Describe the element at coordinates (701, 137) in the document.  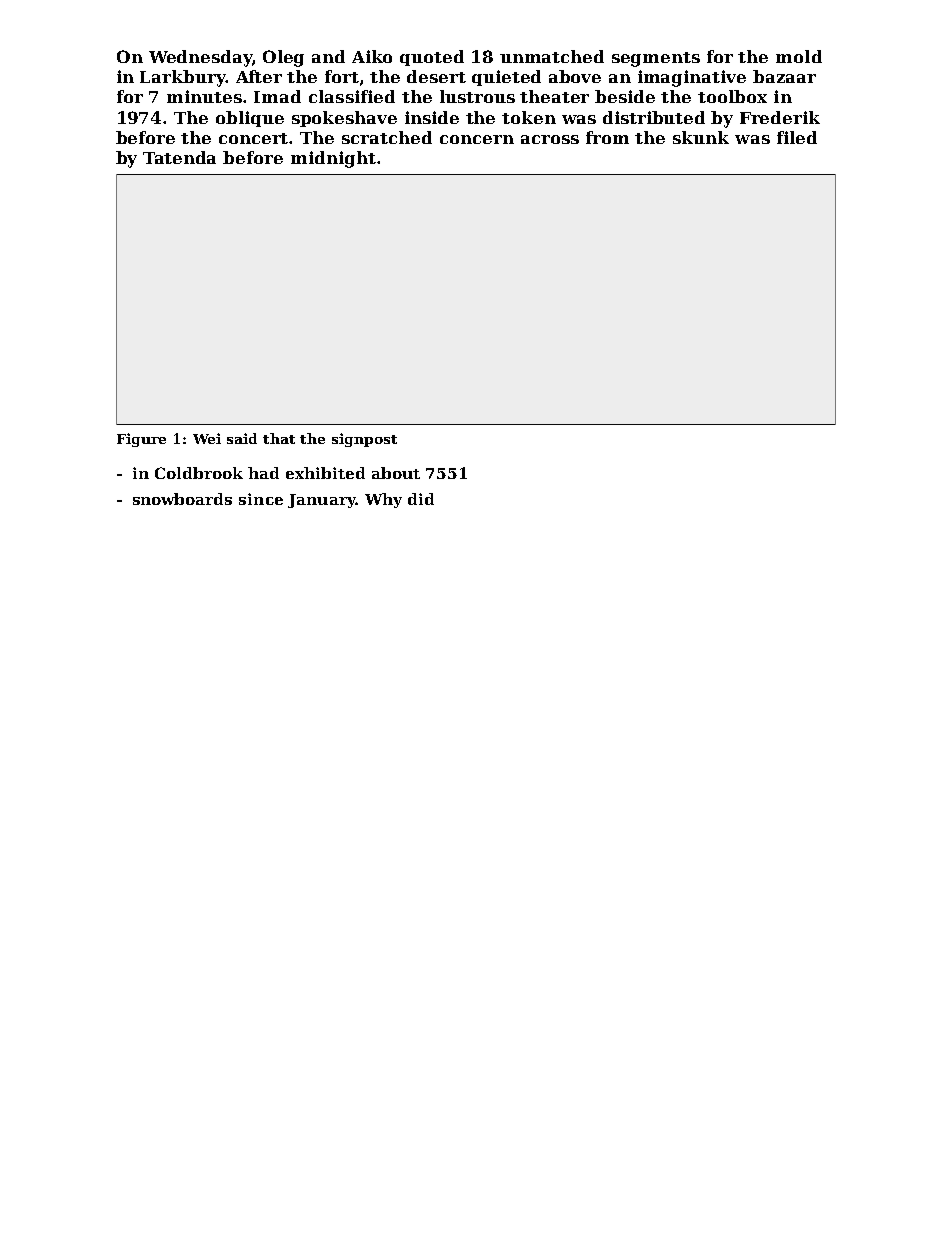
I see `skunk` at that location.
